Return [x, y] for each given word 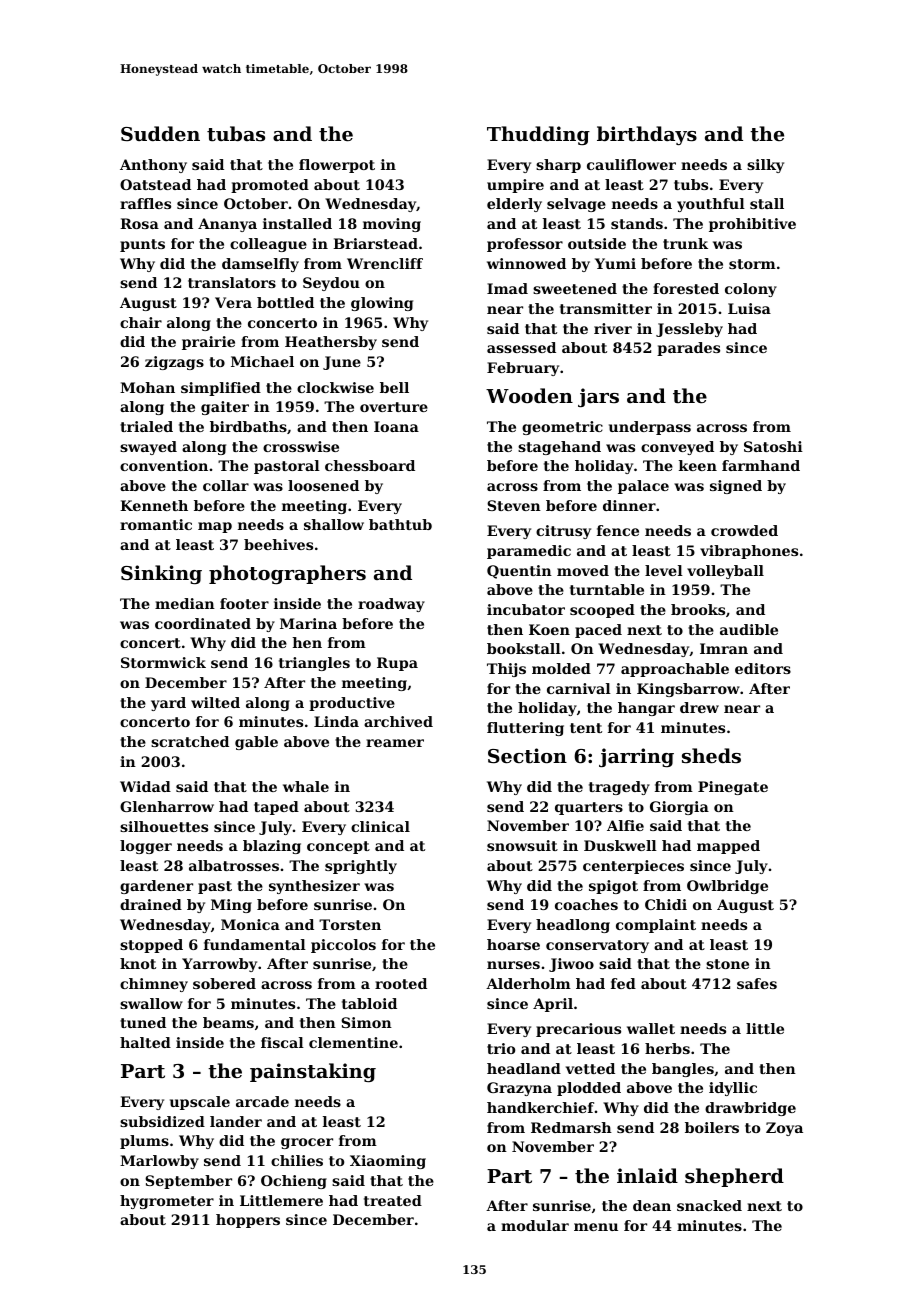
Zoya [784, 1129]
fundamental [255, 944]
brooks [698, 609]
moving [392, 225]
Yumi [615, 263]
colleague [268, 245]
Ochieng [294, 1182]
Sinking [161, 574]
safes [757, 983]
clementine [353, 1042]
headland [524, 1068]
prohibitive [752, 225]
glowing [382, 304]
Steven [514, 505]
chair [141, 322]
